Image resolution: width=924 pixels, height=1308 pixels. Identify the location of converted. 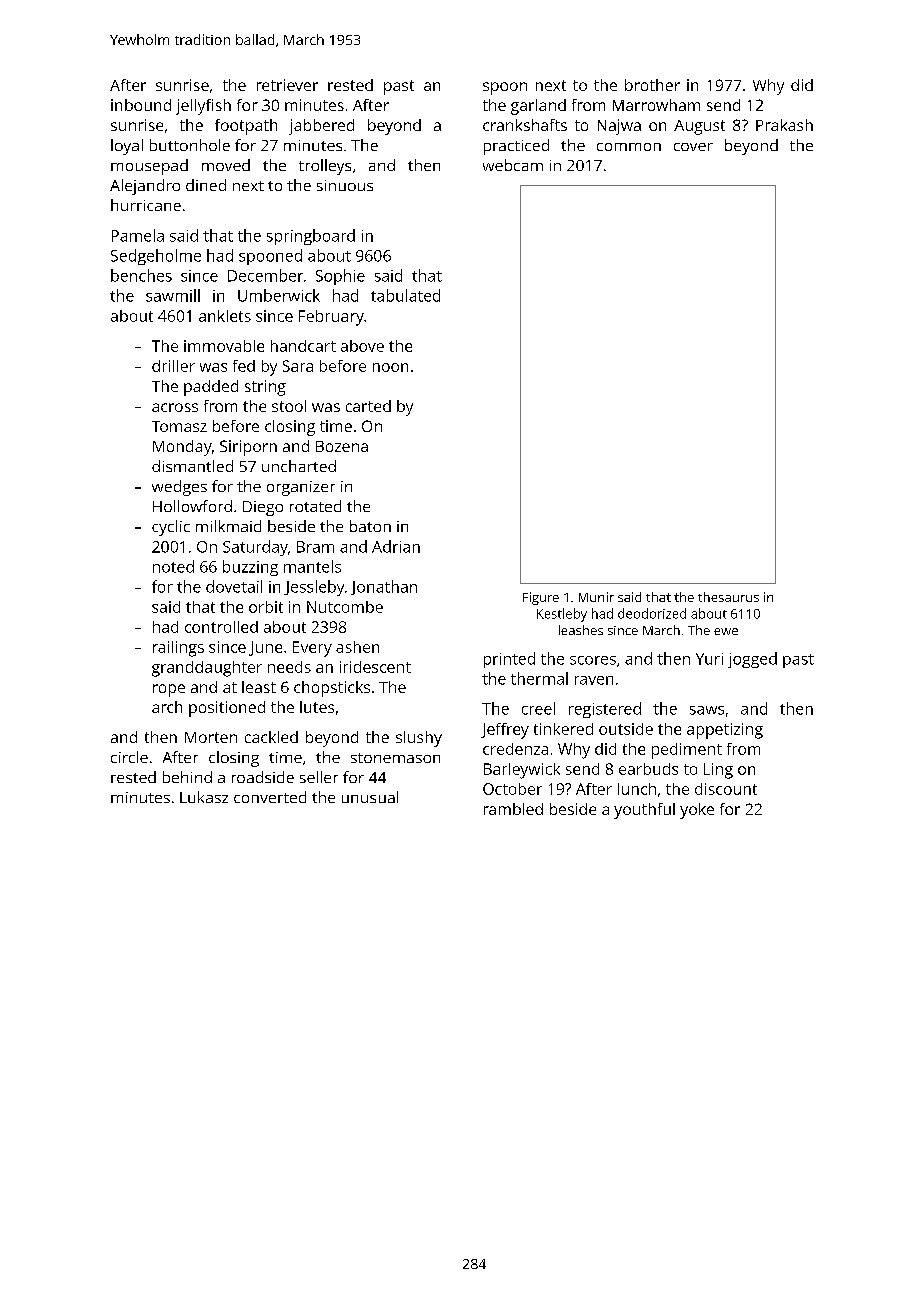
(270, 797).
